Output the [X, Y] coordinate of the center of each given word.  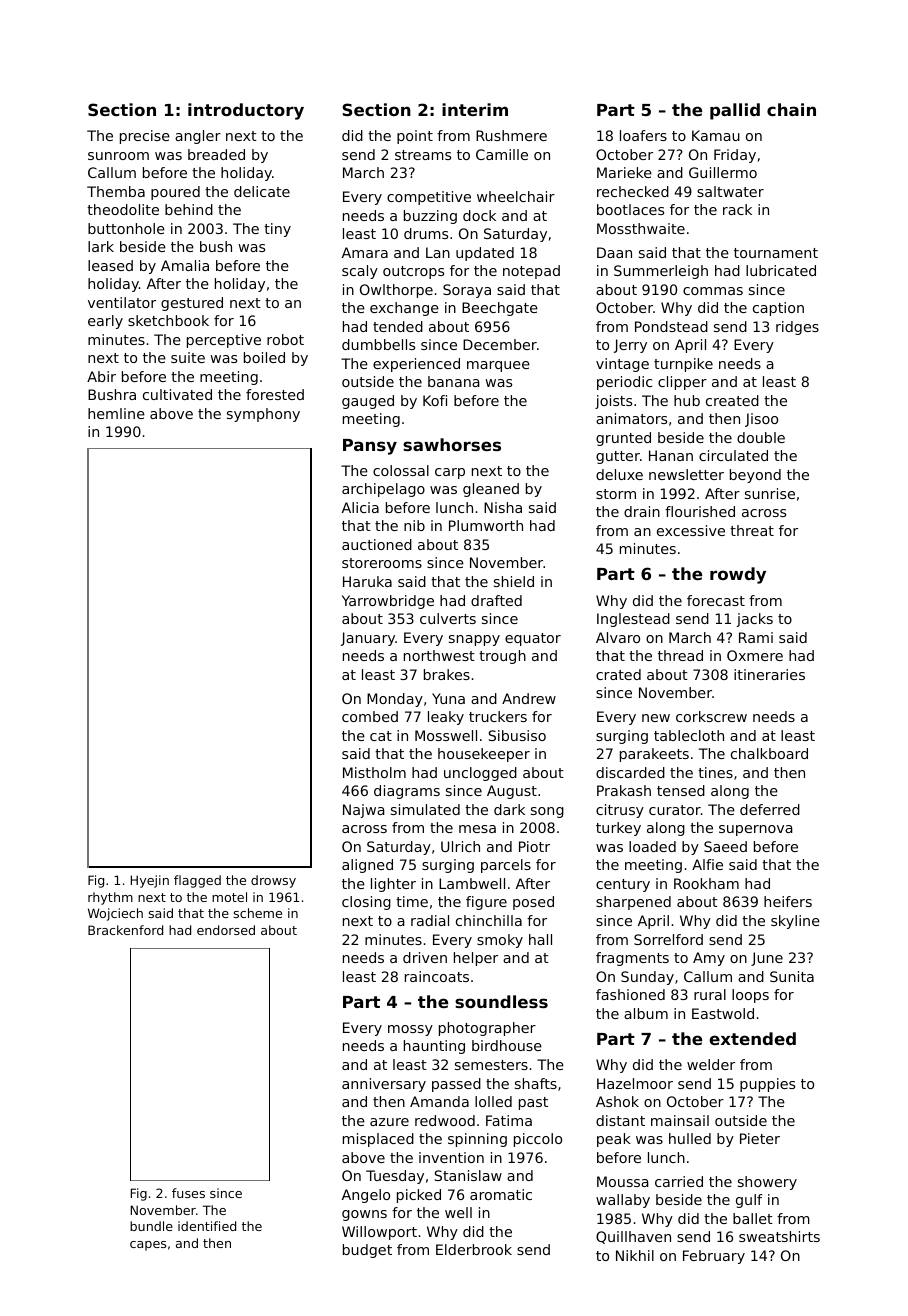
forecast [716, 600]
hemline [116, 413]
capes [148, 1246]
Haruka [367, 581]
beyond [755, 476]
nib [414, 525]
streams [423, 155]
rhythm [110, 898]
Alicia [360, 507]
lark [101, 246]
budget [367, 1251]
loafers [643, 135]
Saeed [725, 846]
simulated [425, 809]
